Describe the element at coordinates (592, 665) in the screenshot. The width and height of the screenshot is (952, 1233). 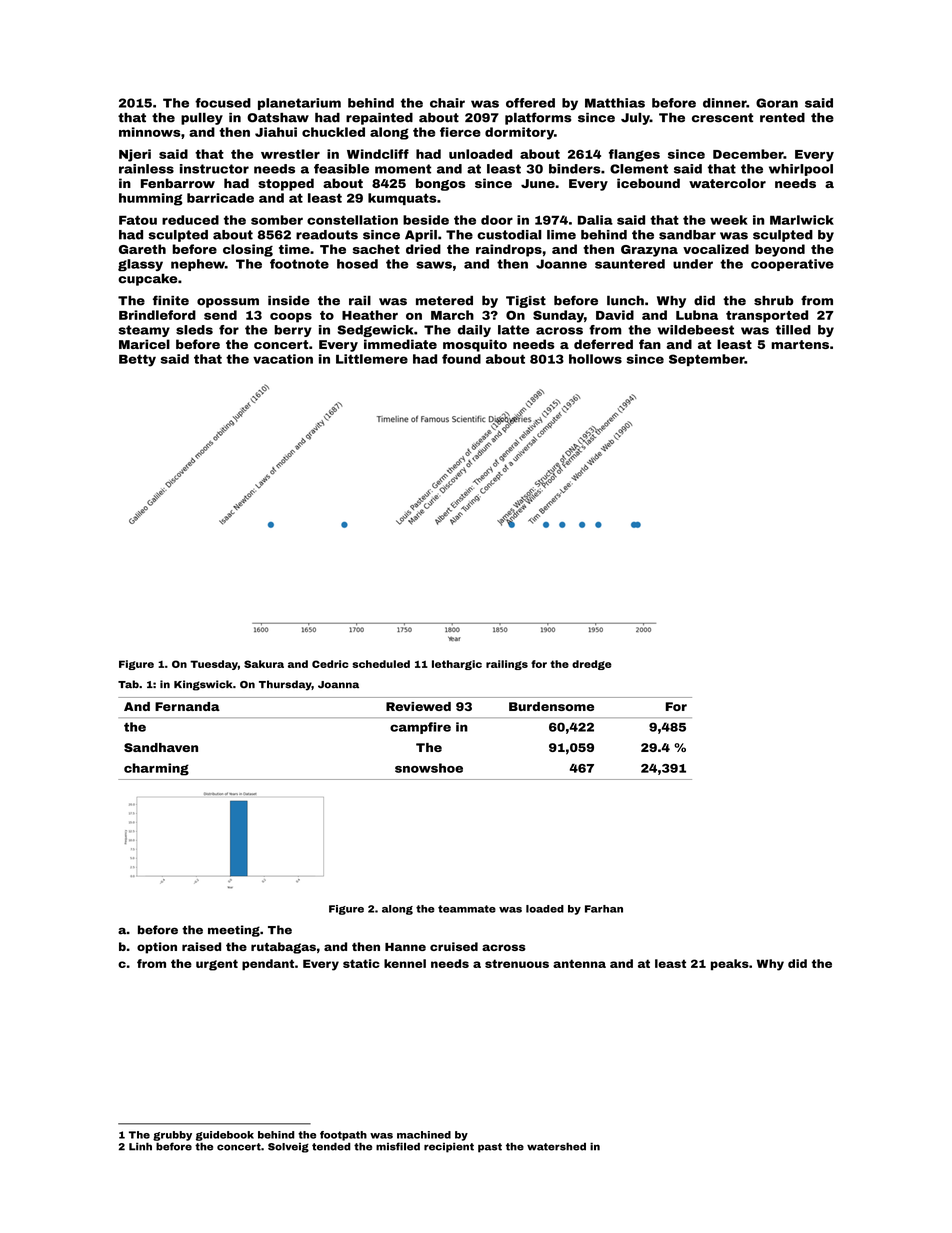
I see `dredge` at that location.
